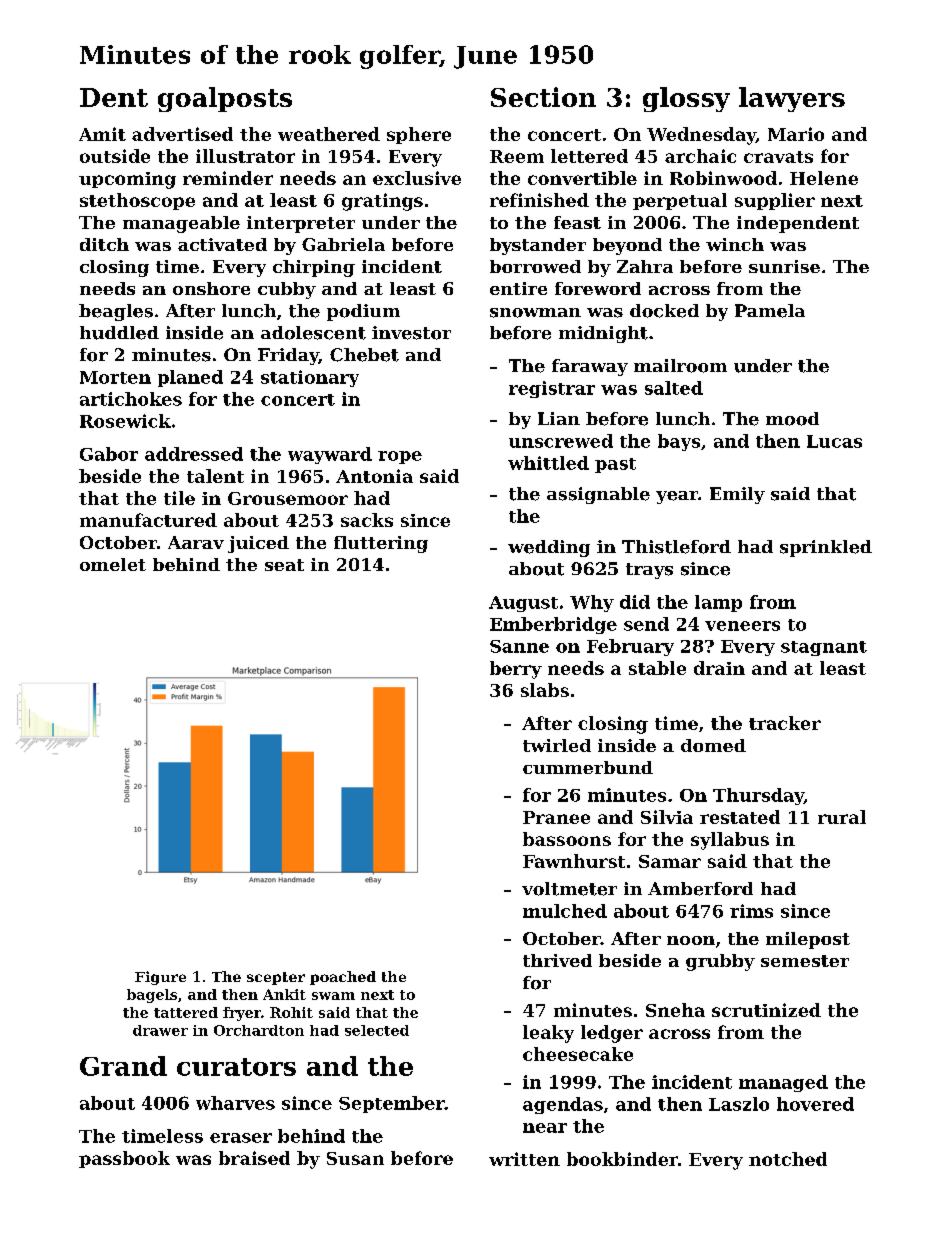 Image resolution: width=952 pixels, height=1233 pixels. I want to click on written, so click(524, 1159).
